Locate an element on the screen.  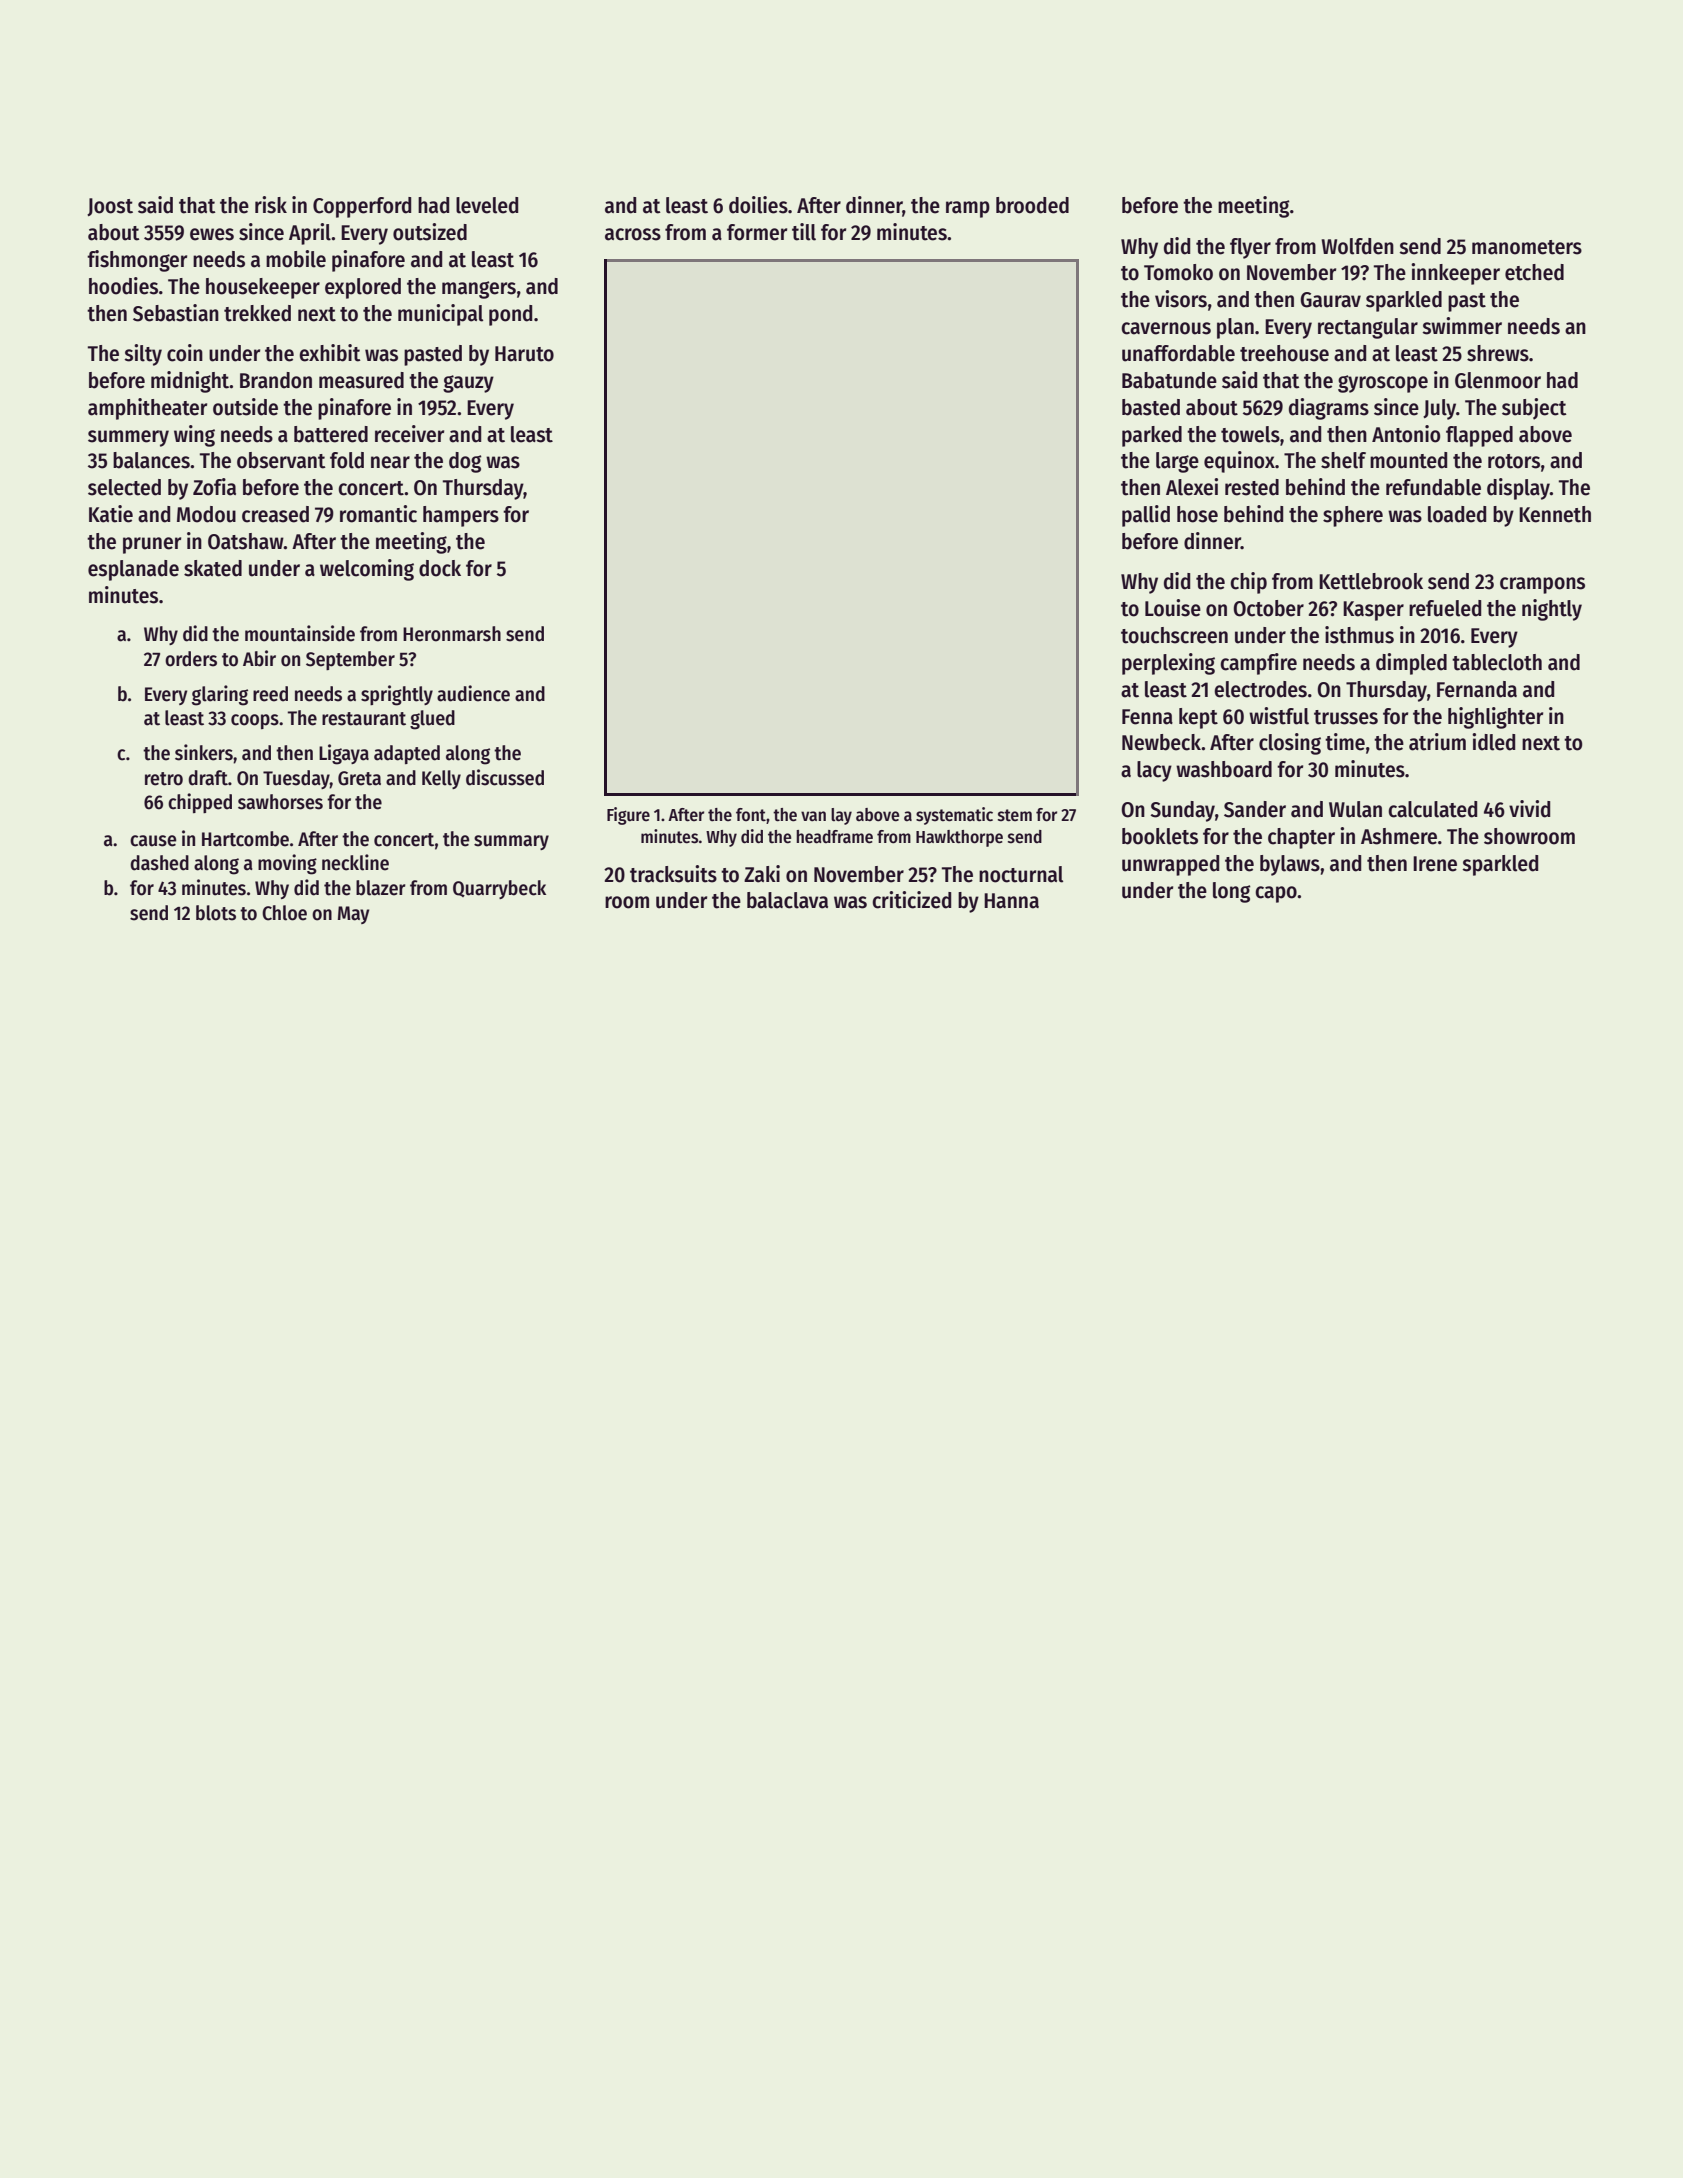
Sander is located at coordinates (1255, 809).
